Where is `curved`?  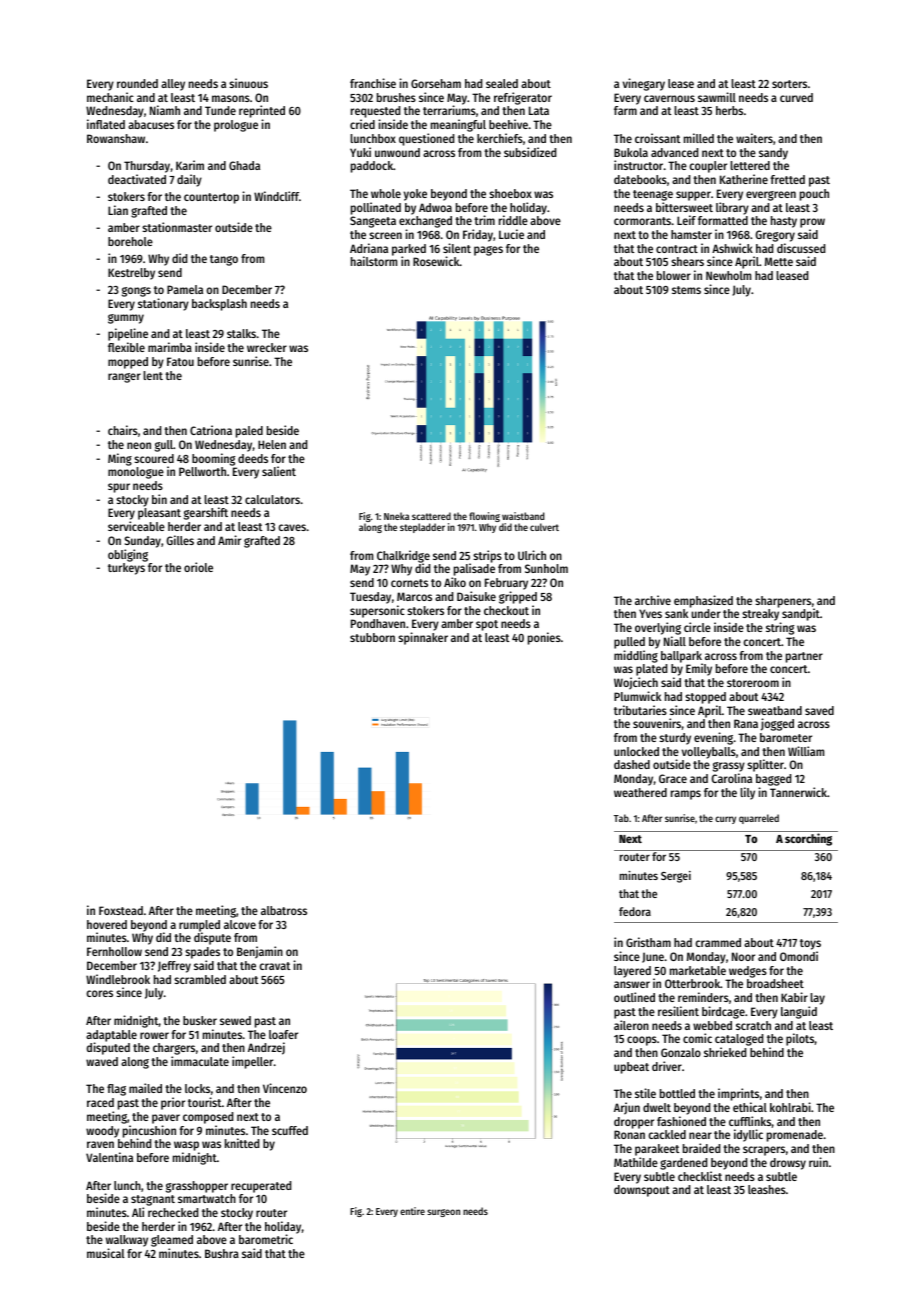 curved is located at coordinates (796, 97).
